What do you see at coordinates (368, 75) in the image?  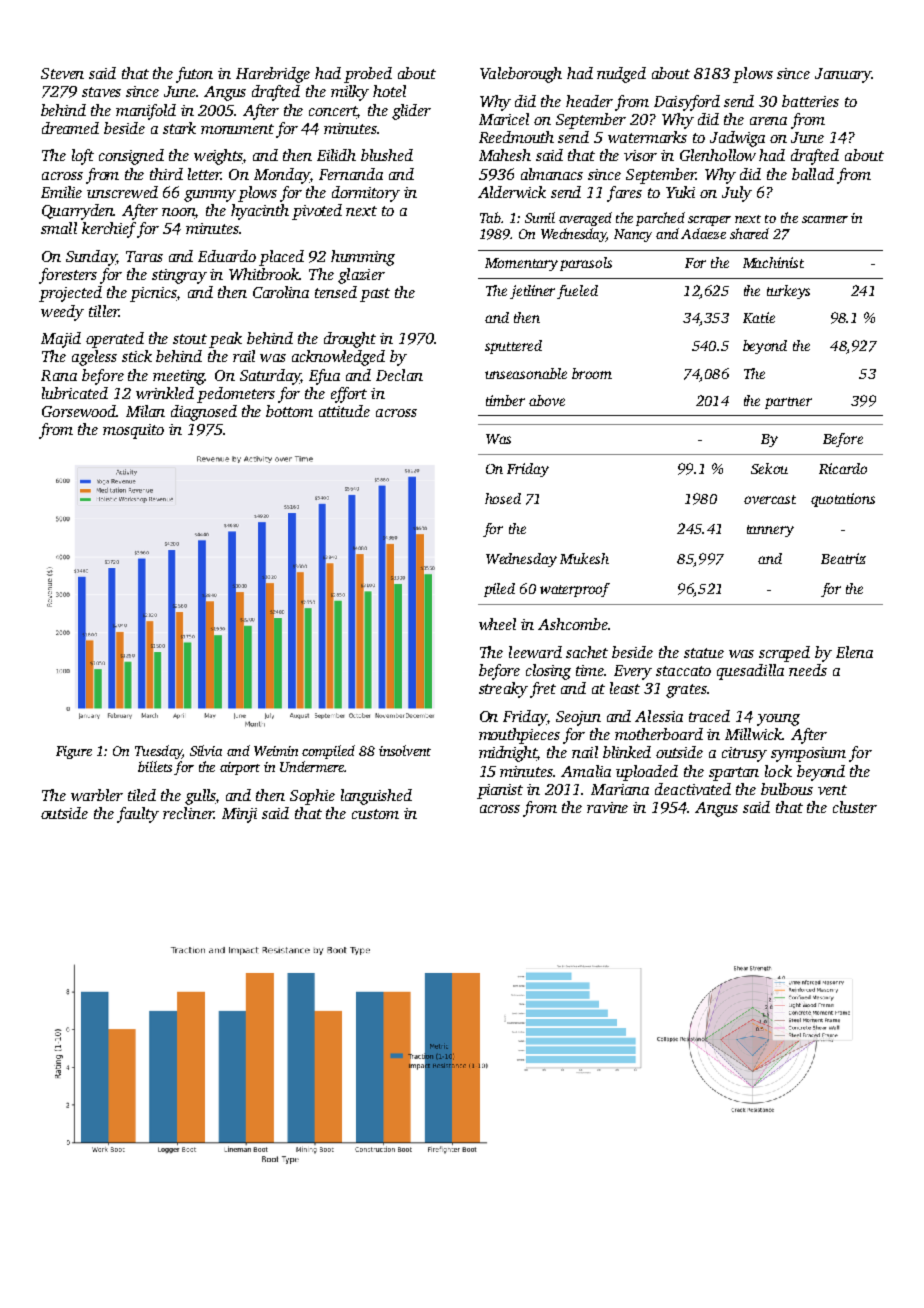 I see `probed` at bounding box center [368, 75].
